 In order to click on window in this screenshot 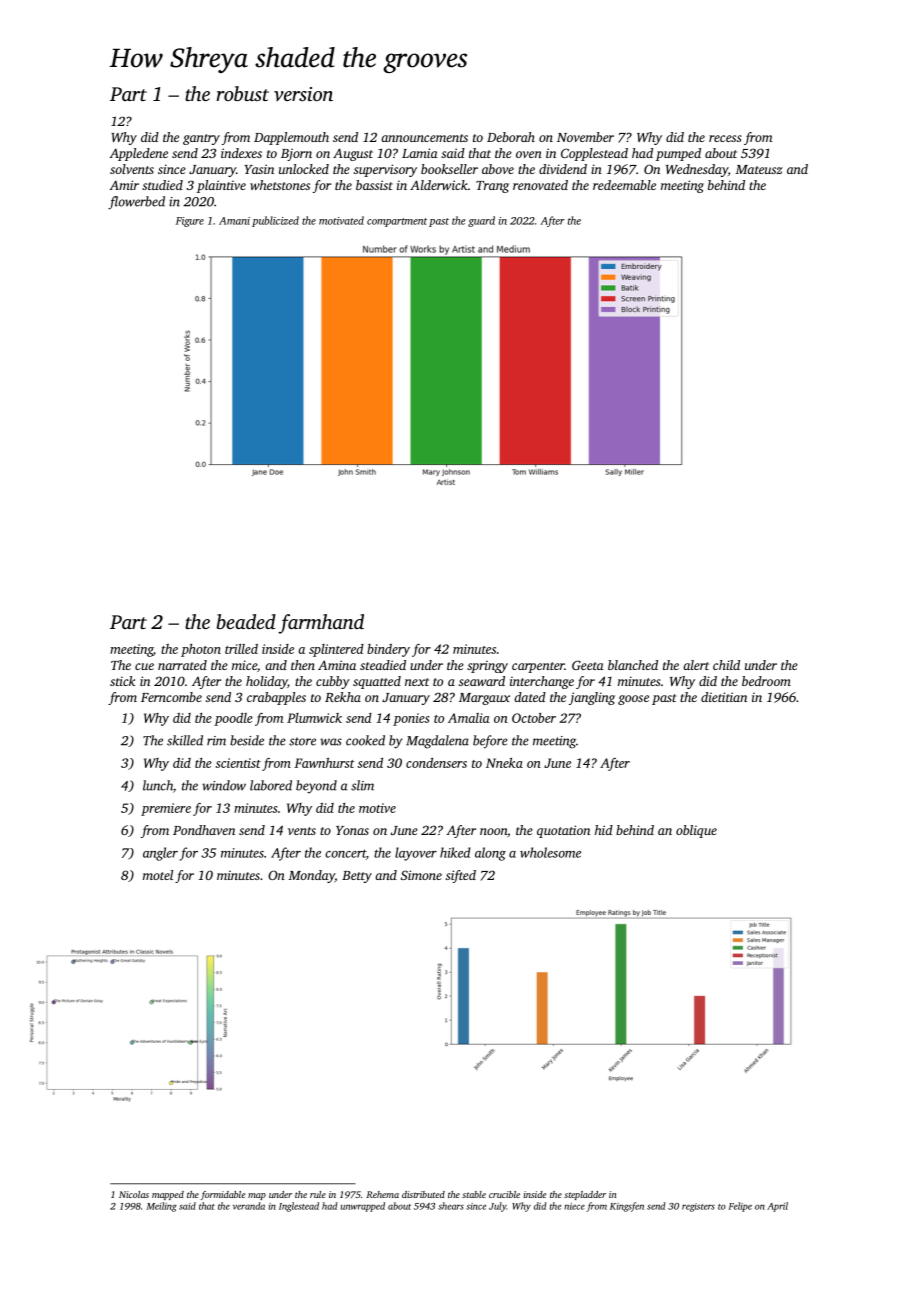, I will do `click(224, 785)`.
